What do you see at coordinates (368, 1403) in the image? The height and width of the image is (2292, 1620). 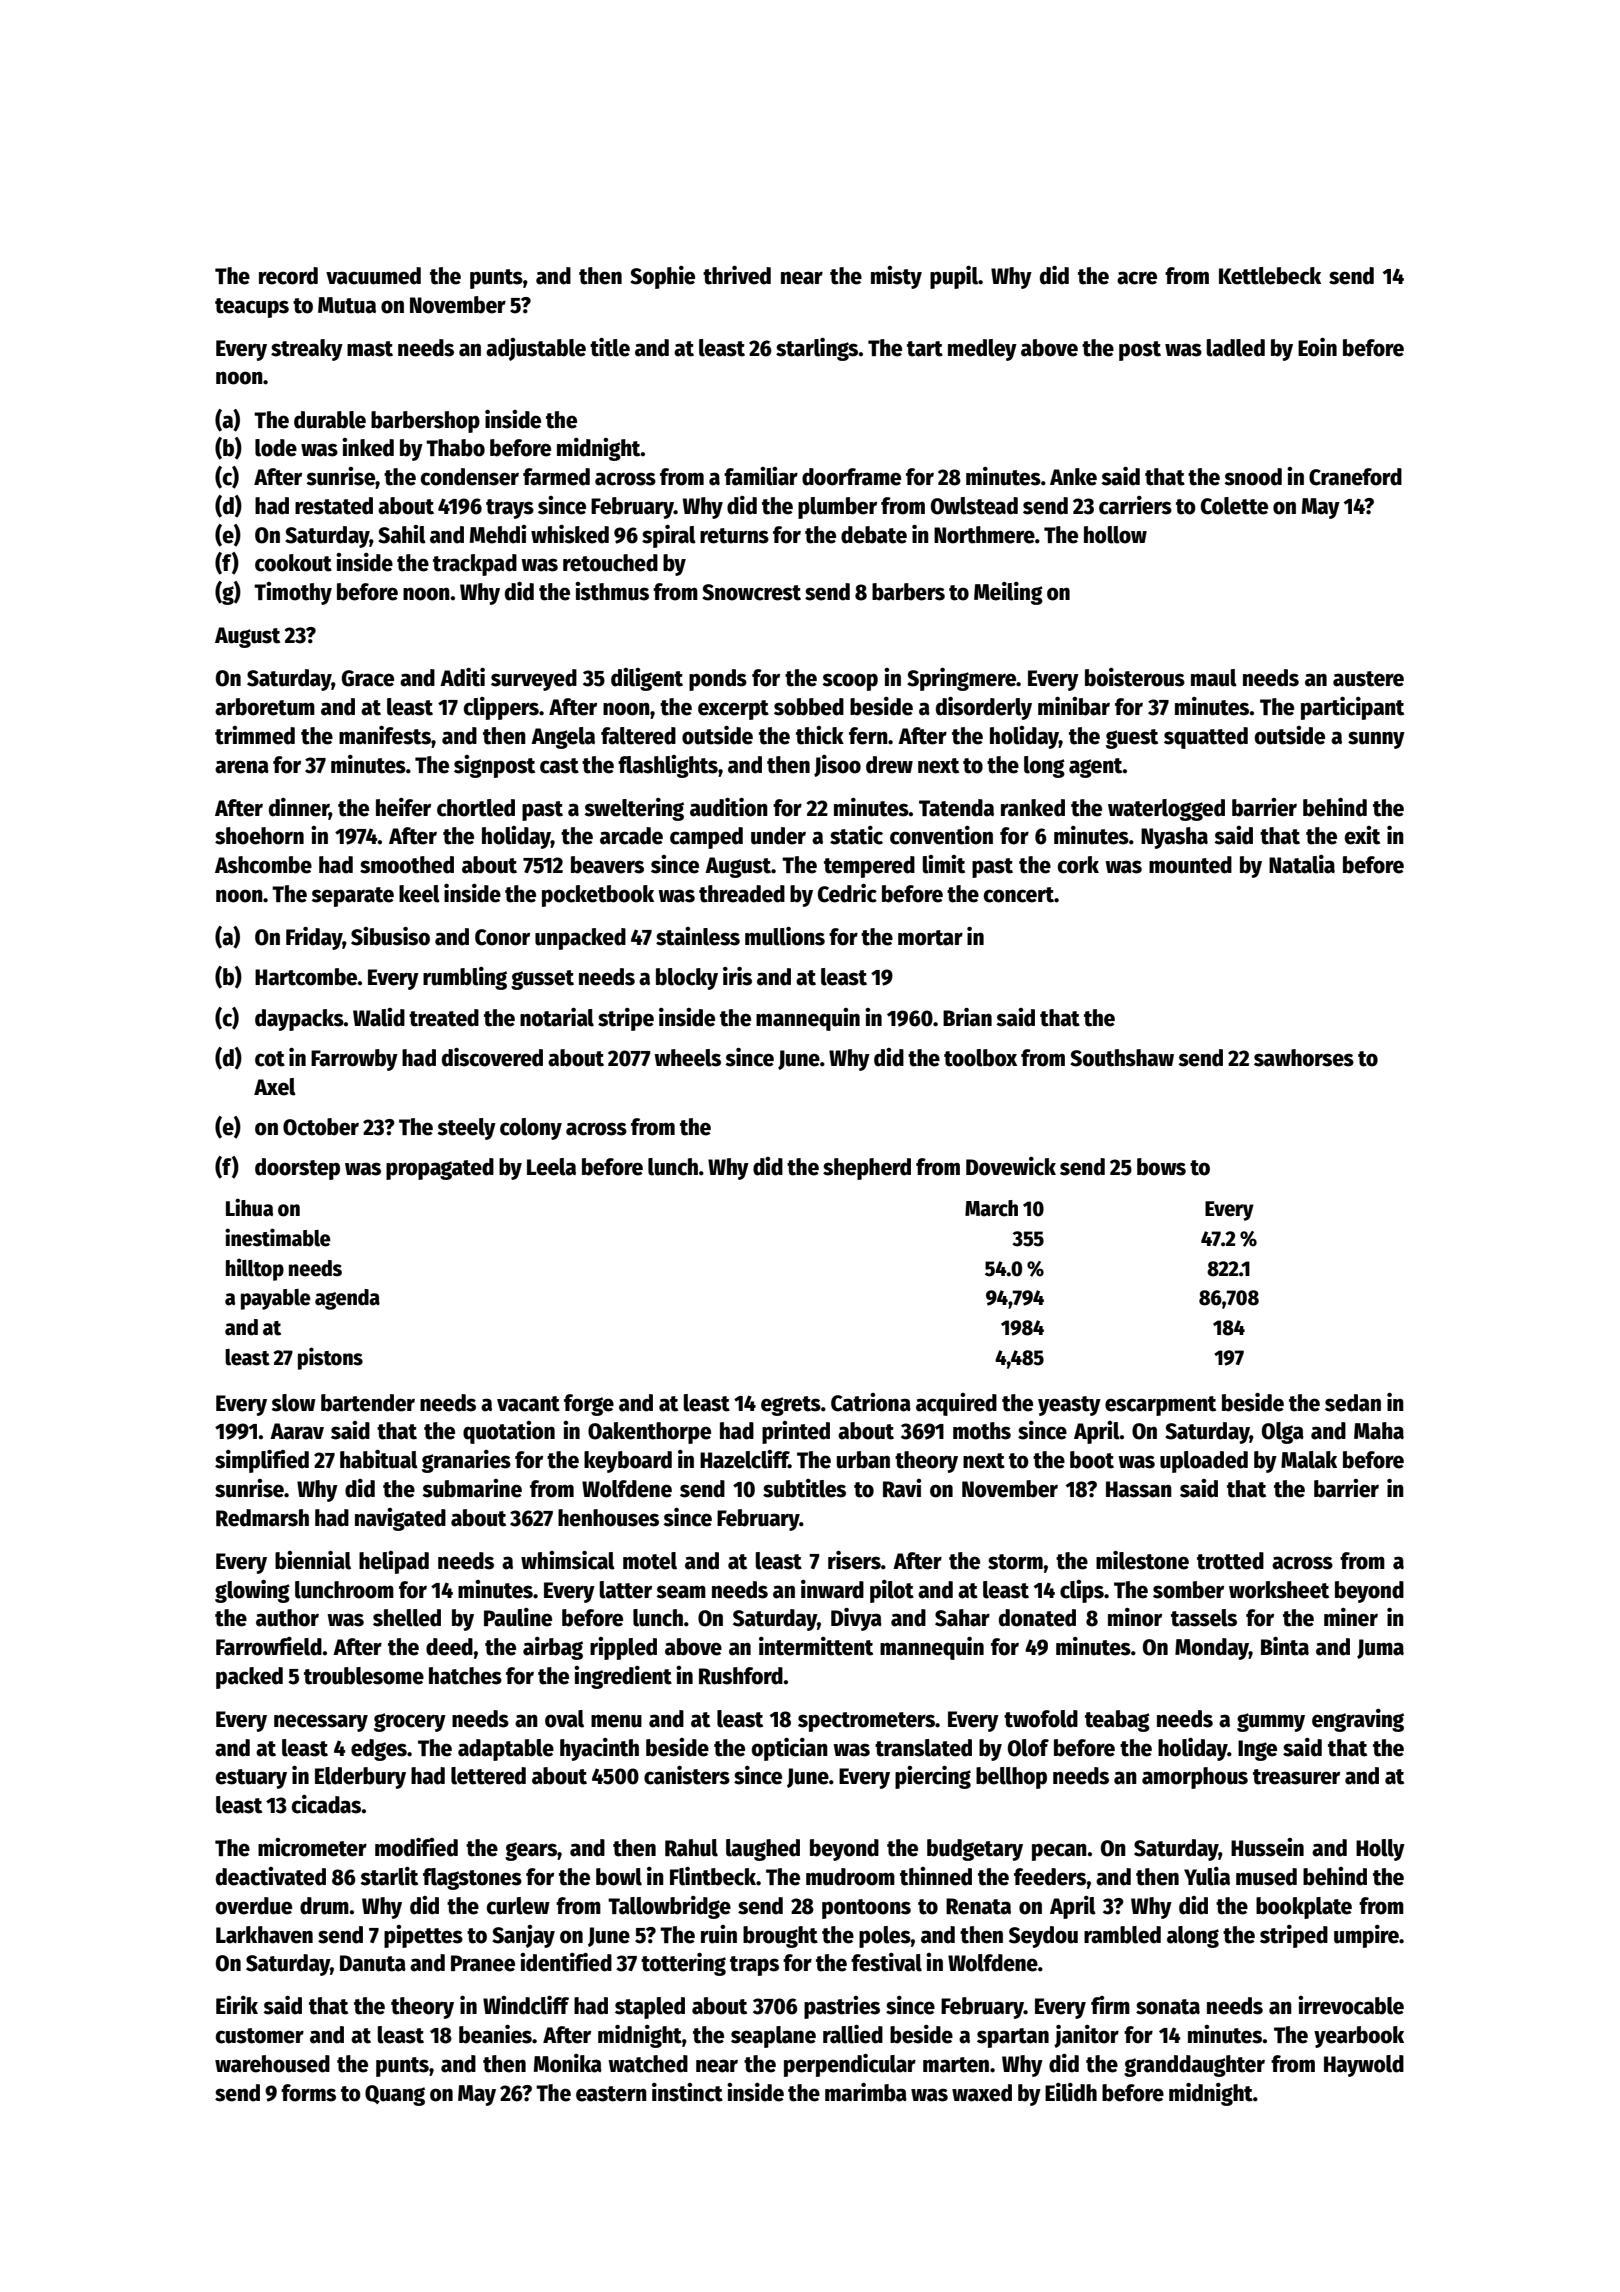 I see `bartender` at bounding box center [368, 1403].
